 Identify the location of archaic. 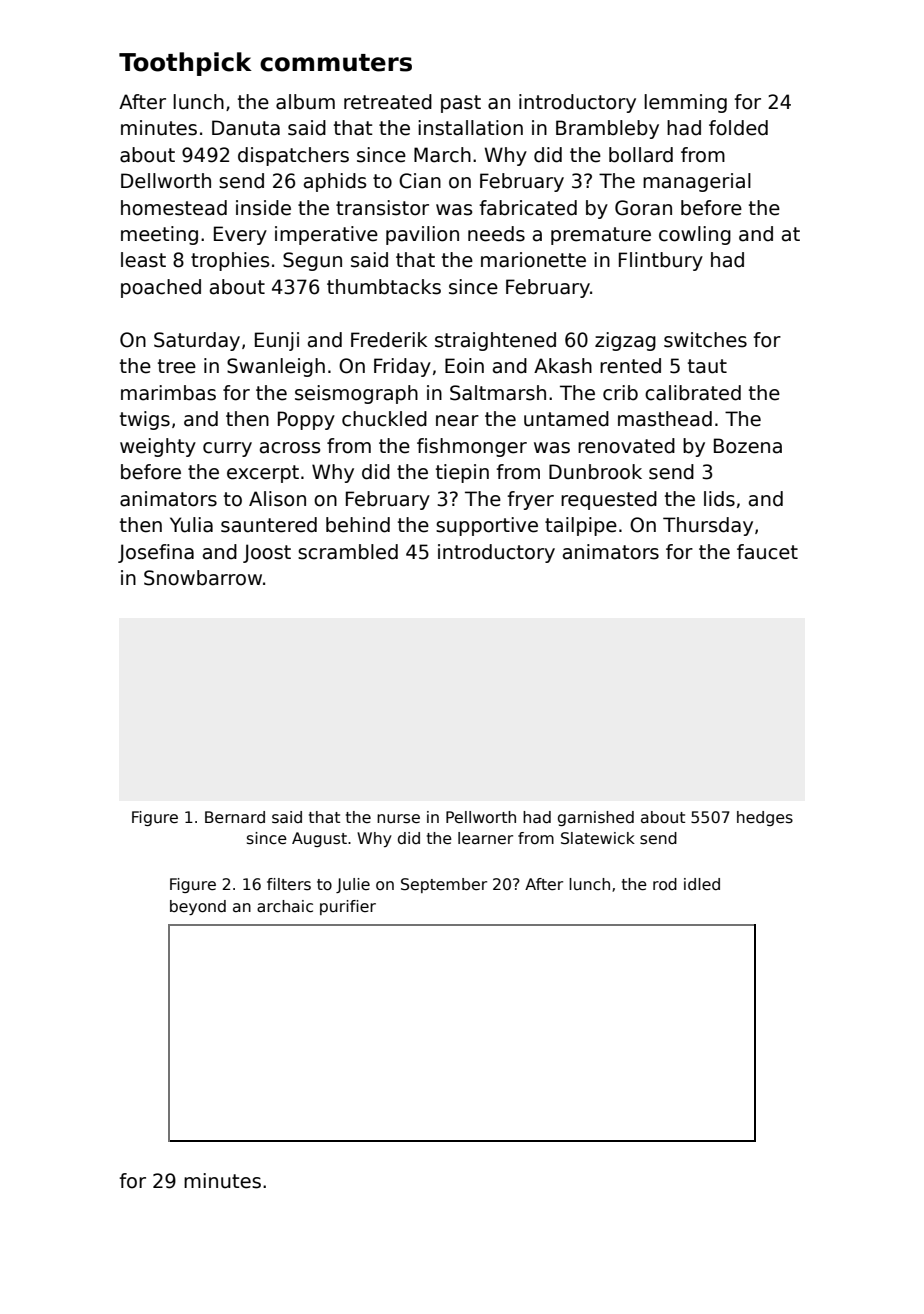
(285, 906).
